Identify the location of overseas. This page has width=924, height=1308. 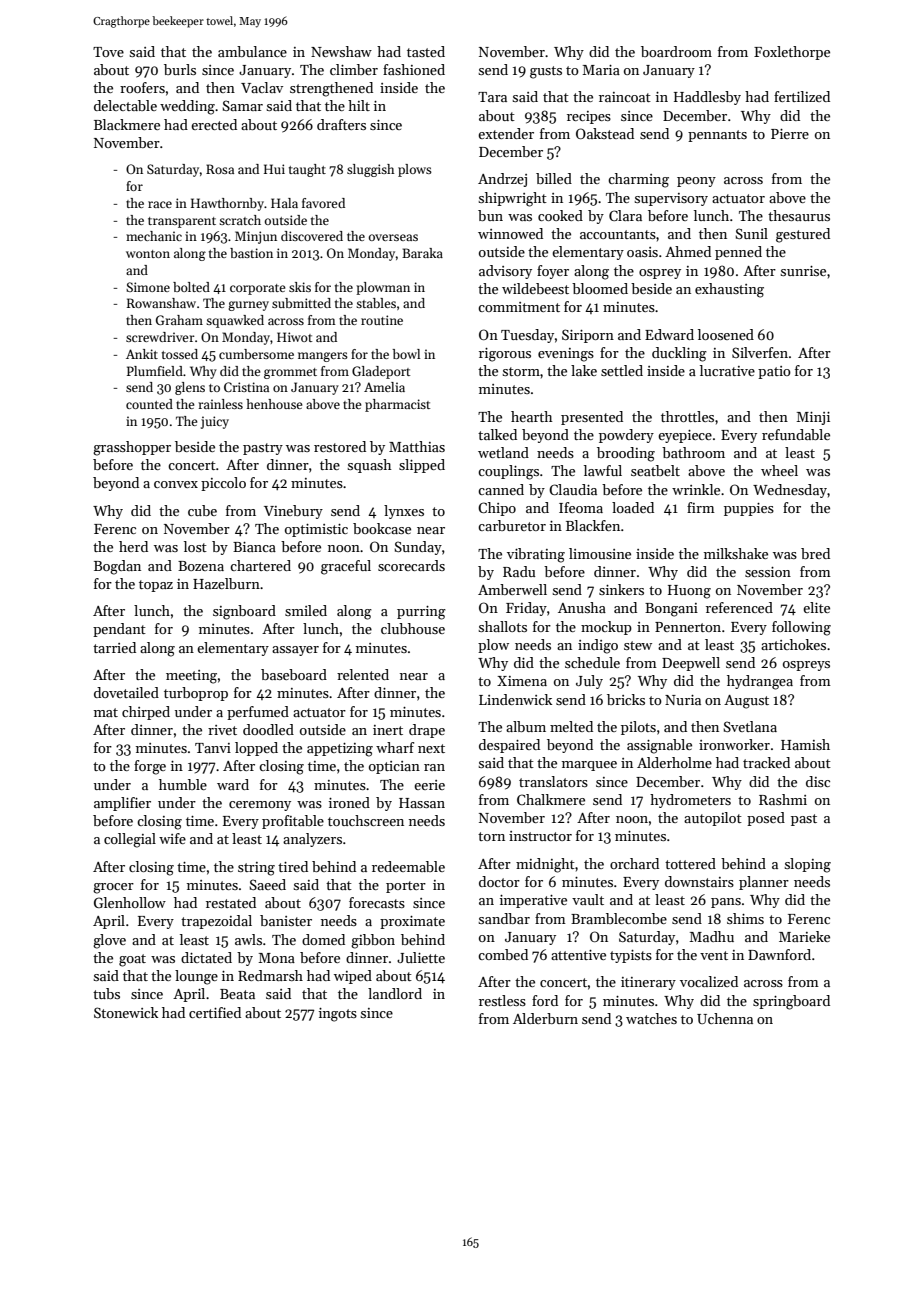
(393, 237).
